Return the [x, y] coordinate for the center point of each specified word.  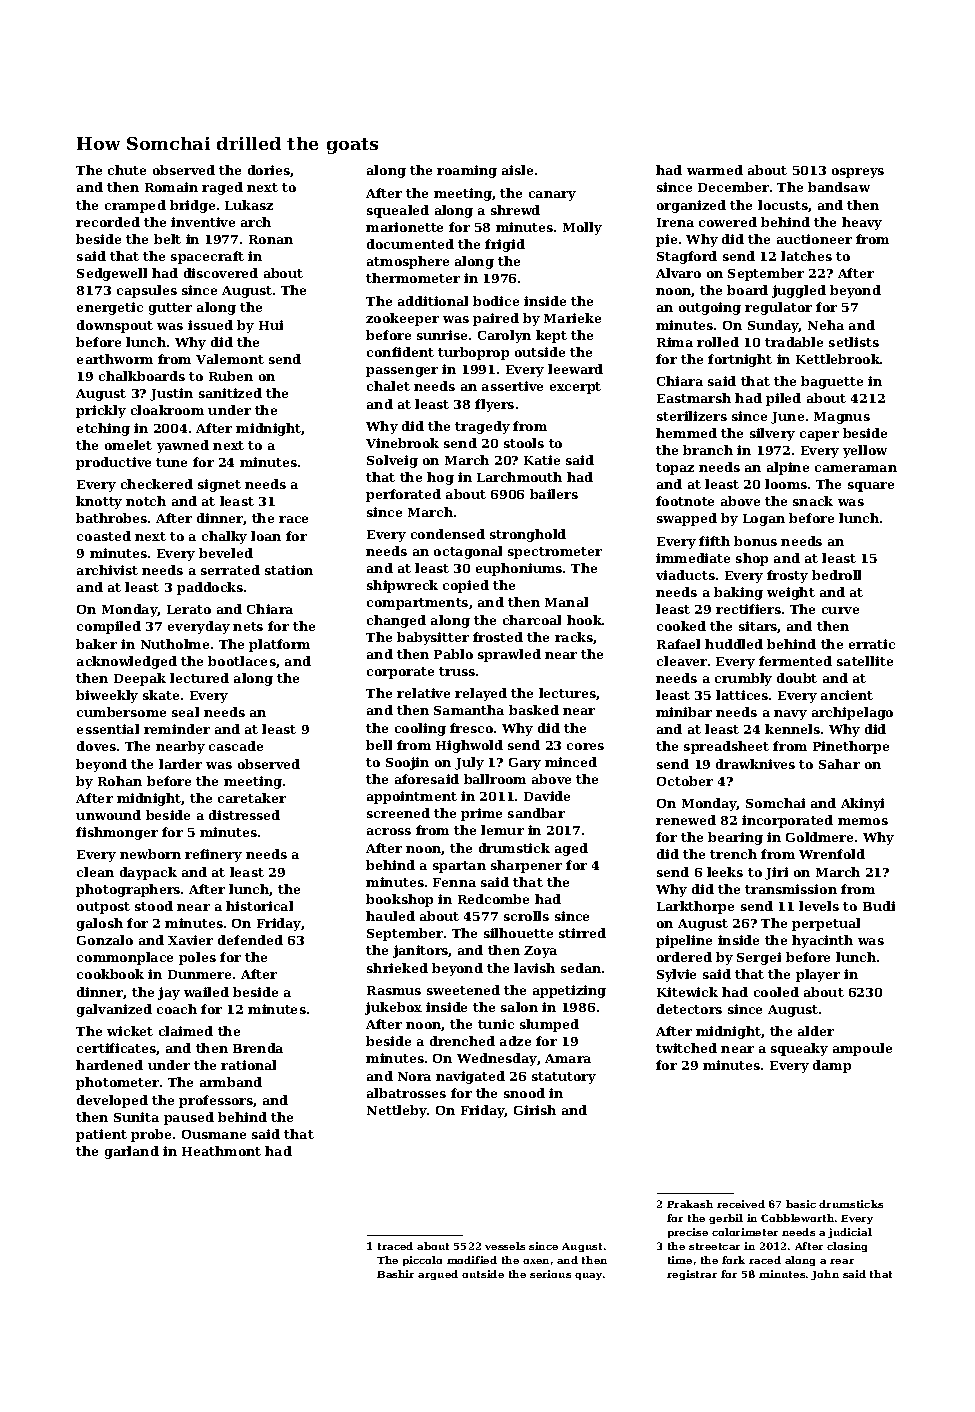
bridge [192, 206]
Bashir [395, 1274]
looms [786, 484]
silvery [772, 434]
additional [433, 301]
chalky [224, 537]
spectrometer [555, 553]
